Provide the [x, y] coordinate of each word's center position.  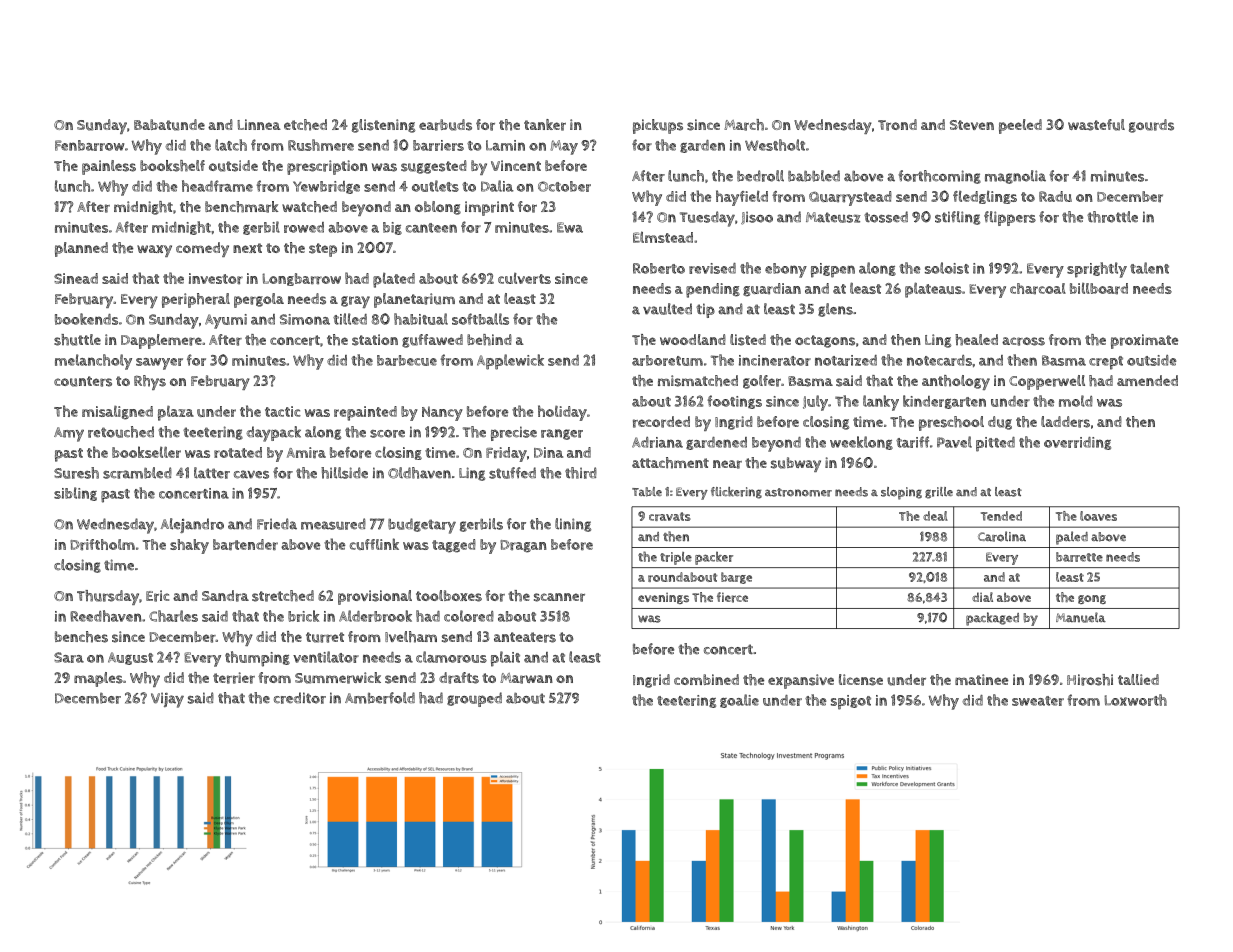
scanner [559, 597]
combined [706, 679]
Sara [69, 657]
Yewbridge [326, 187]
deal [935, 516]
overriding [1077, 443]
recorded [661, 422]
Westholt [775, 145]
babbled [814, 176]
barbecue [407, 360]
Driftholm [102, 545]
